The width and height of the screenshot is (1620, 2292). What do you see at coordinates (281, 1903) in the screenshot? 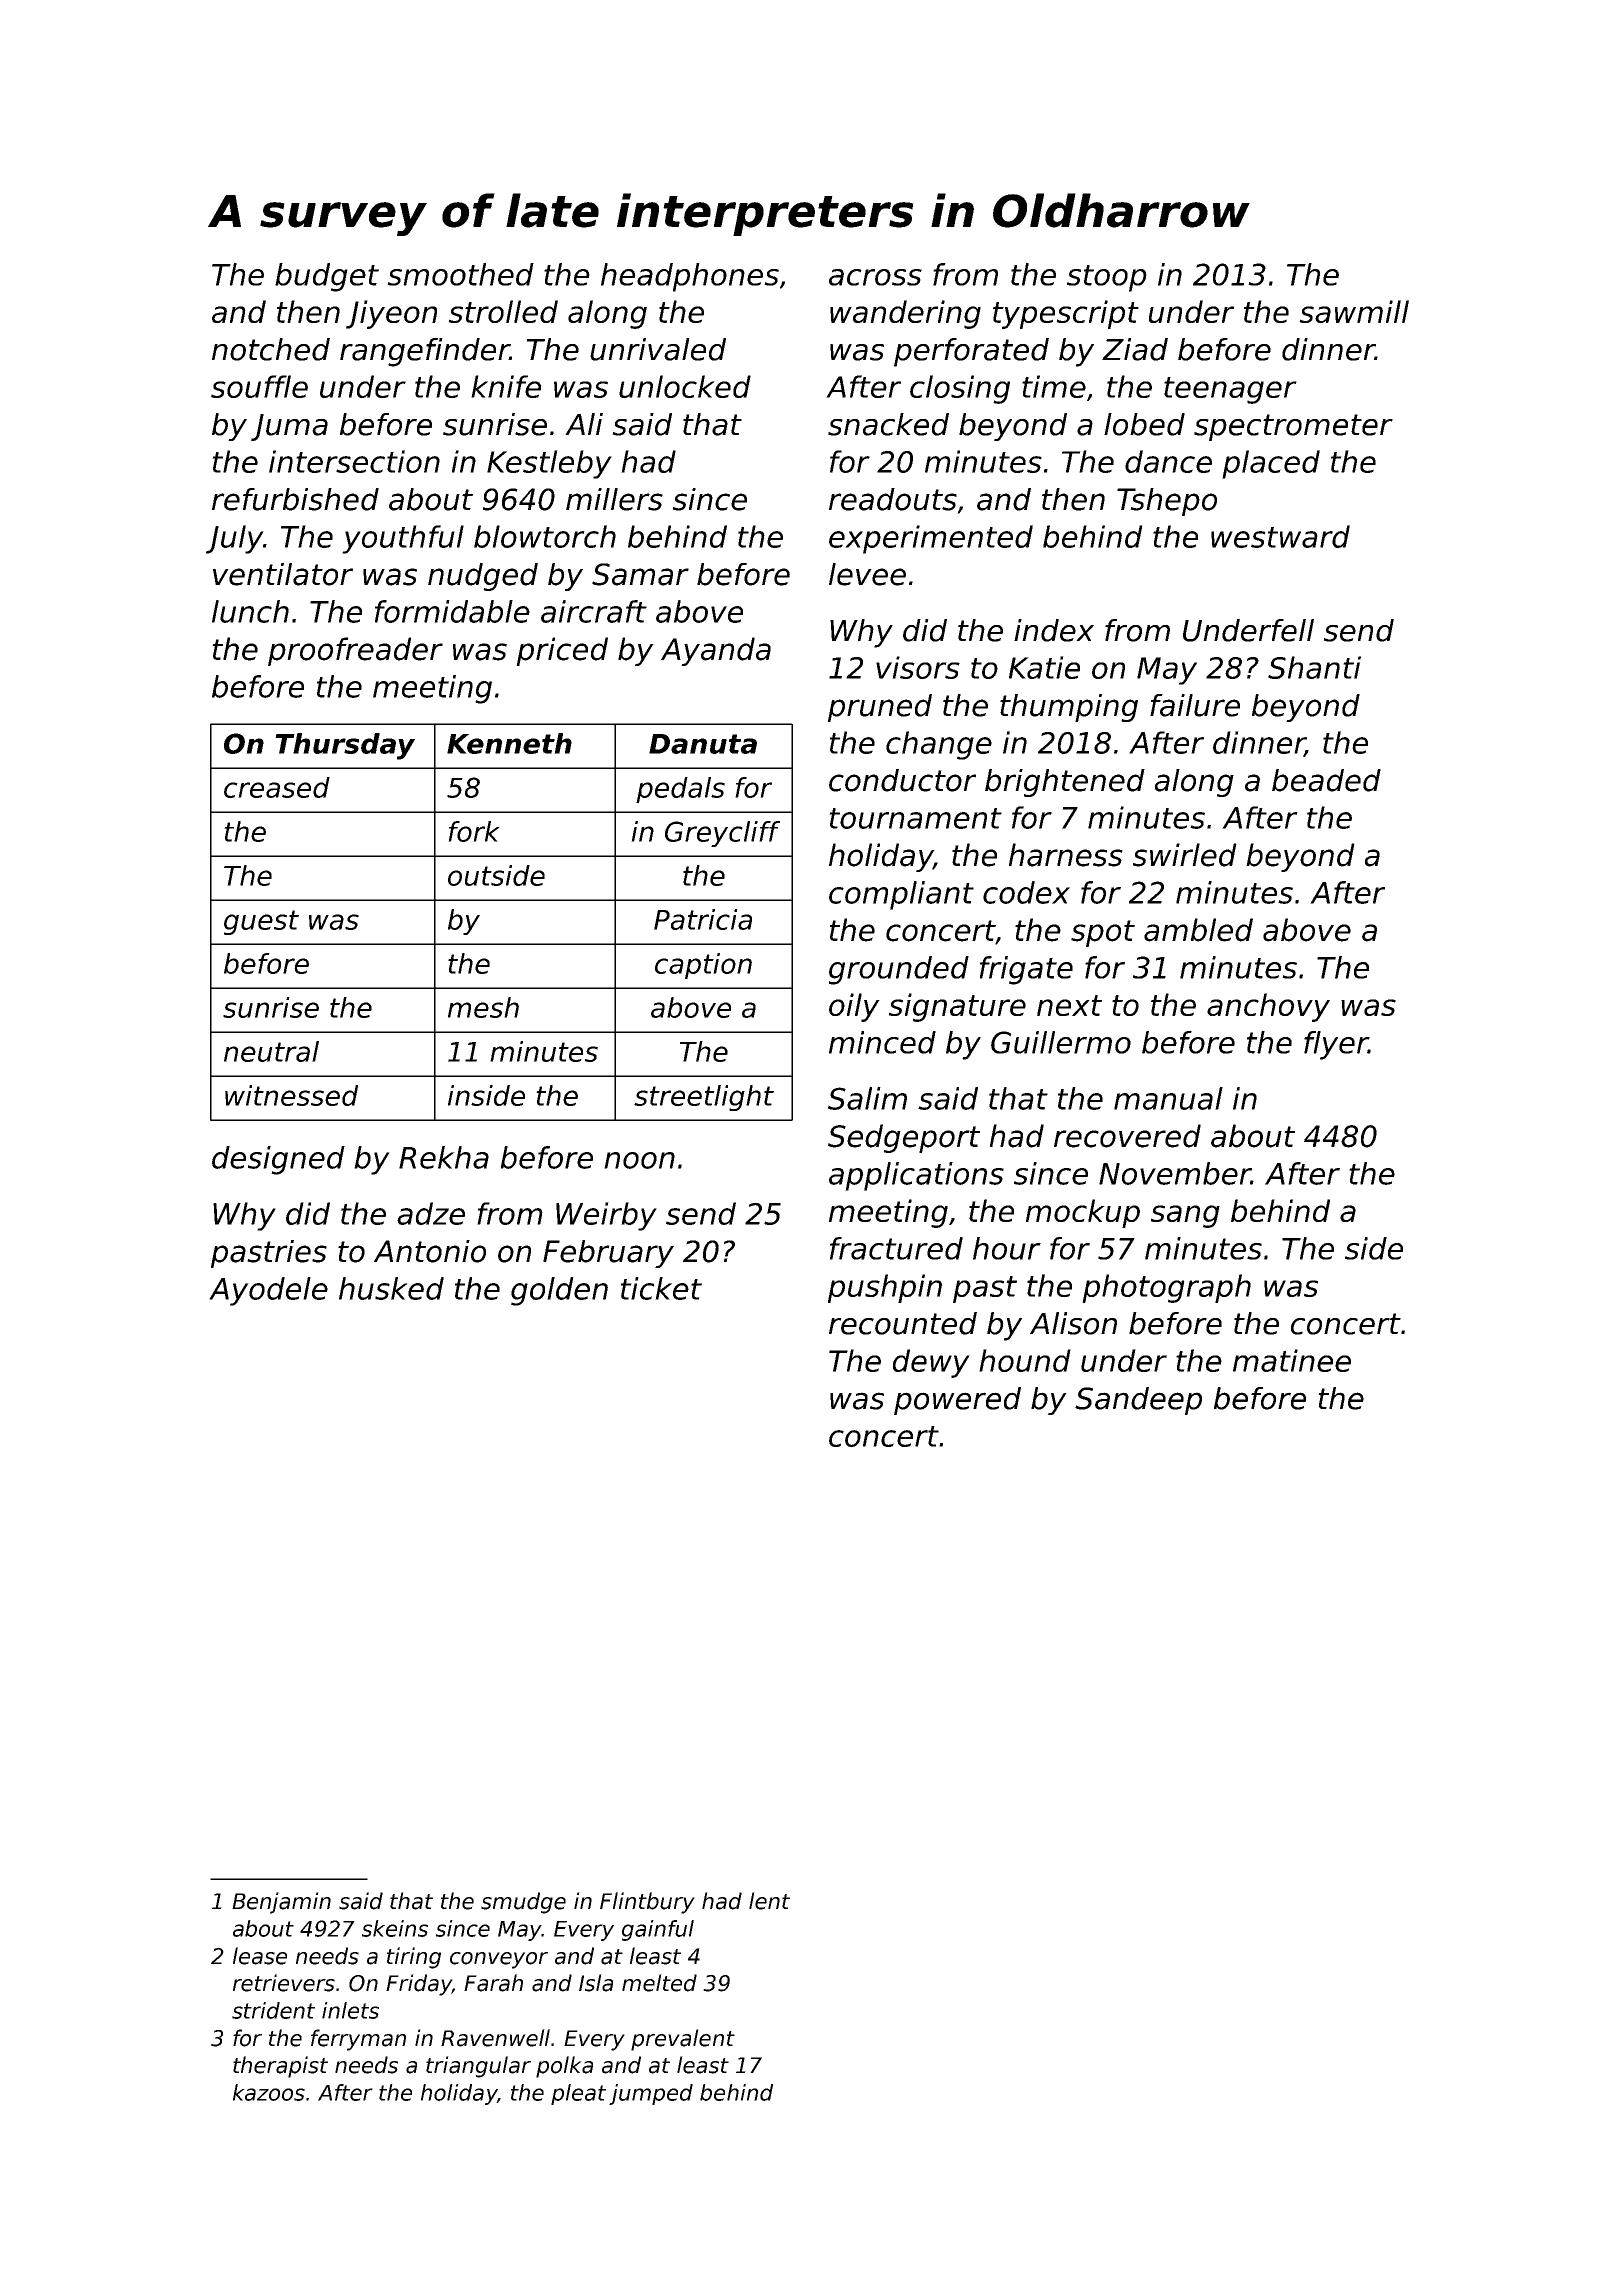
I see `Benjamin` at bounding box center [281, 1903].
